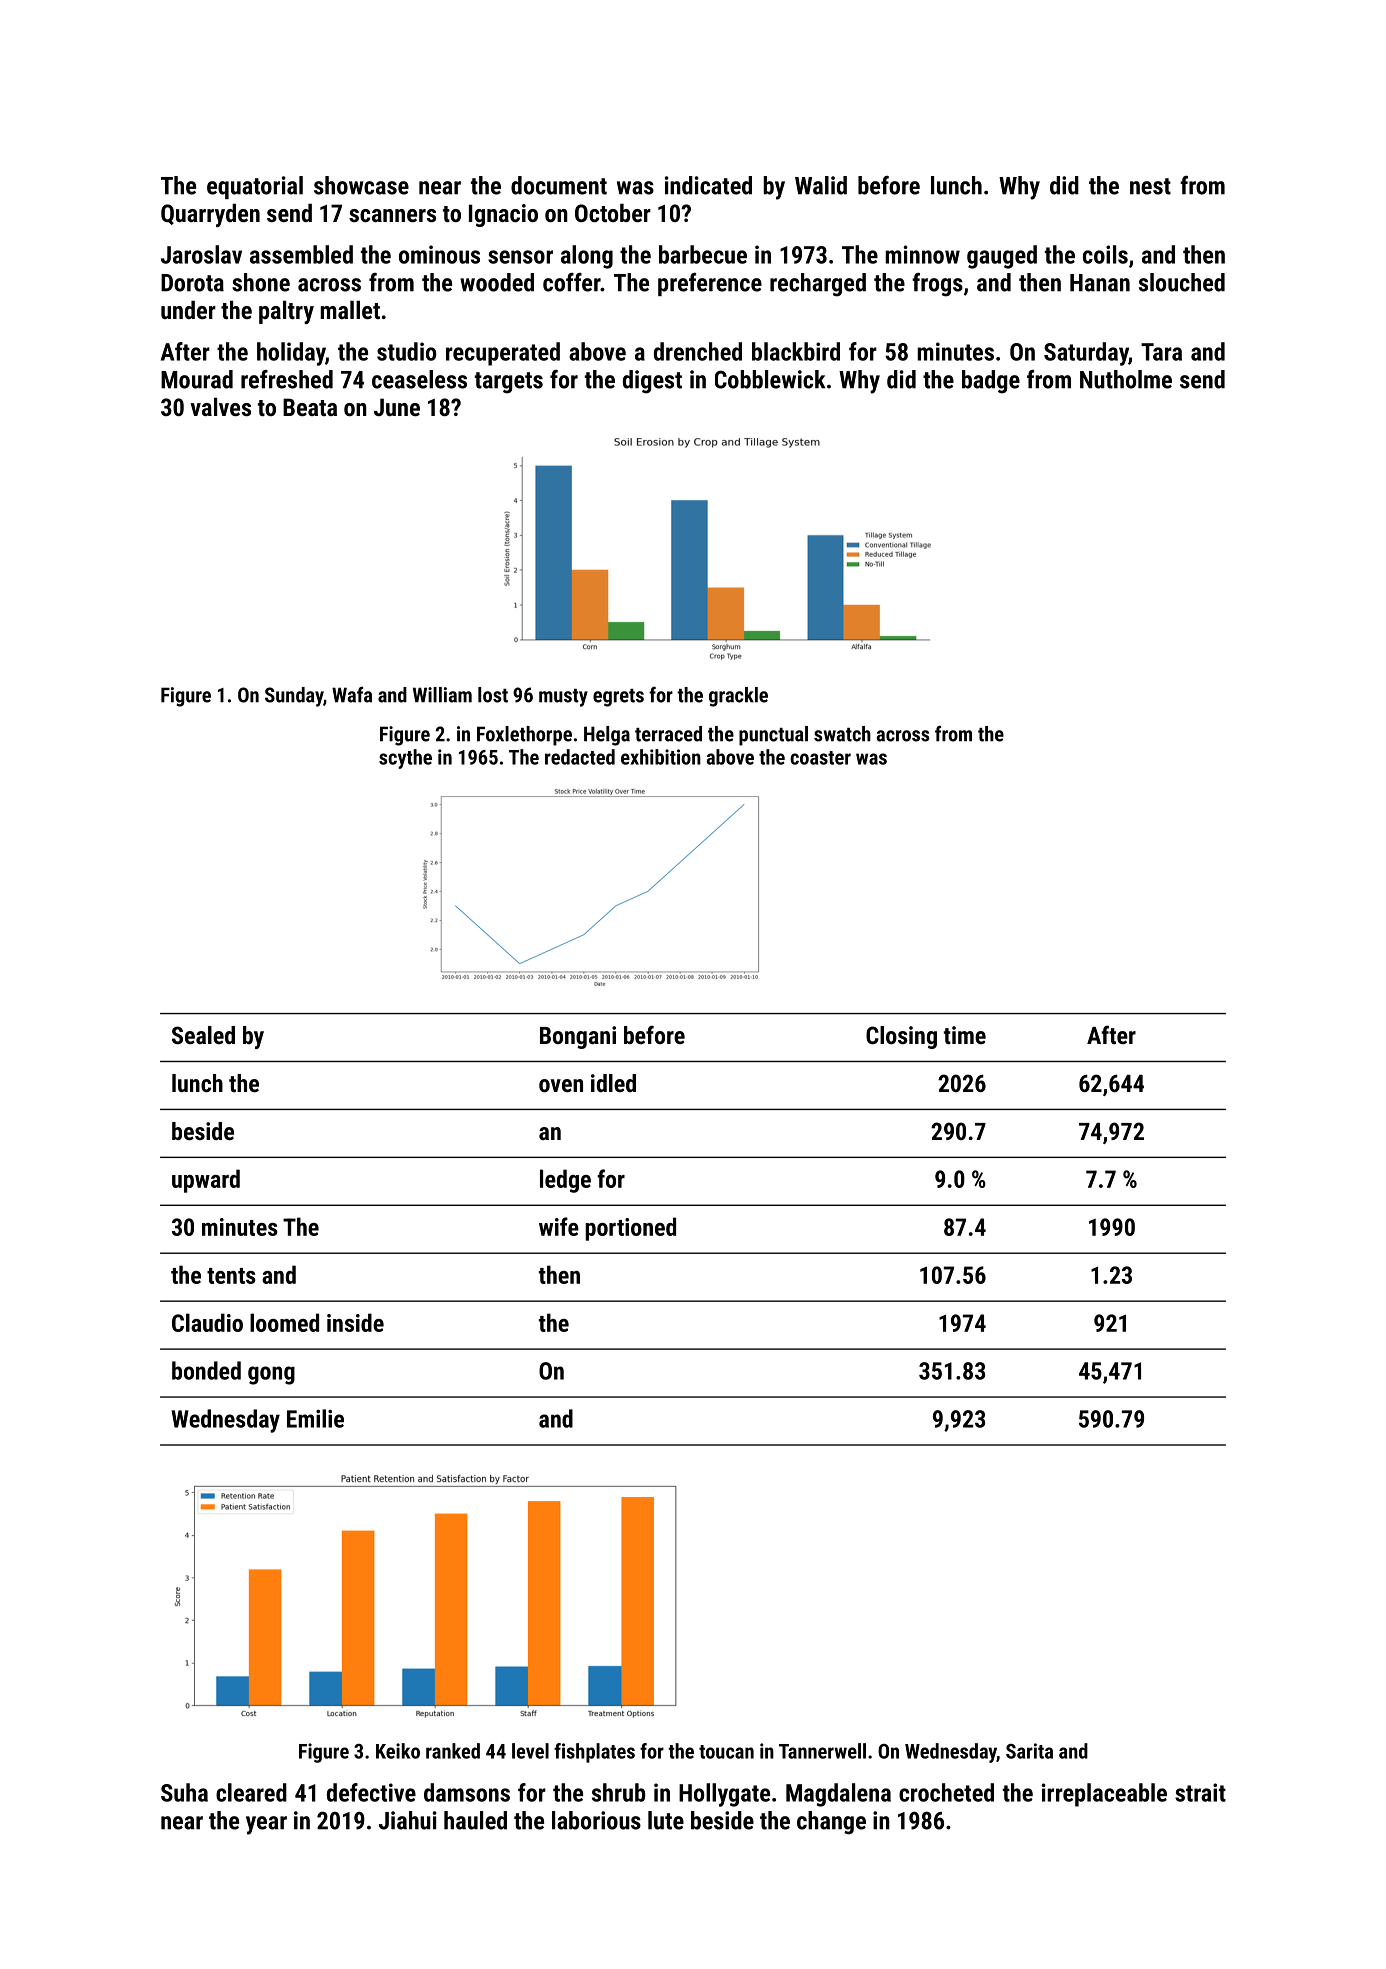 The image size is (1386, 1969). What do you see at coordinates (946, 1792) in the document?
I see `crocheted` at bounding box center [946, 1792].
